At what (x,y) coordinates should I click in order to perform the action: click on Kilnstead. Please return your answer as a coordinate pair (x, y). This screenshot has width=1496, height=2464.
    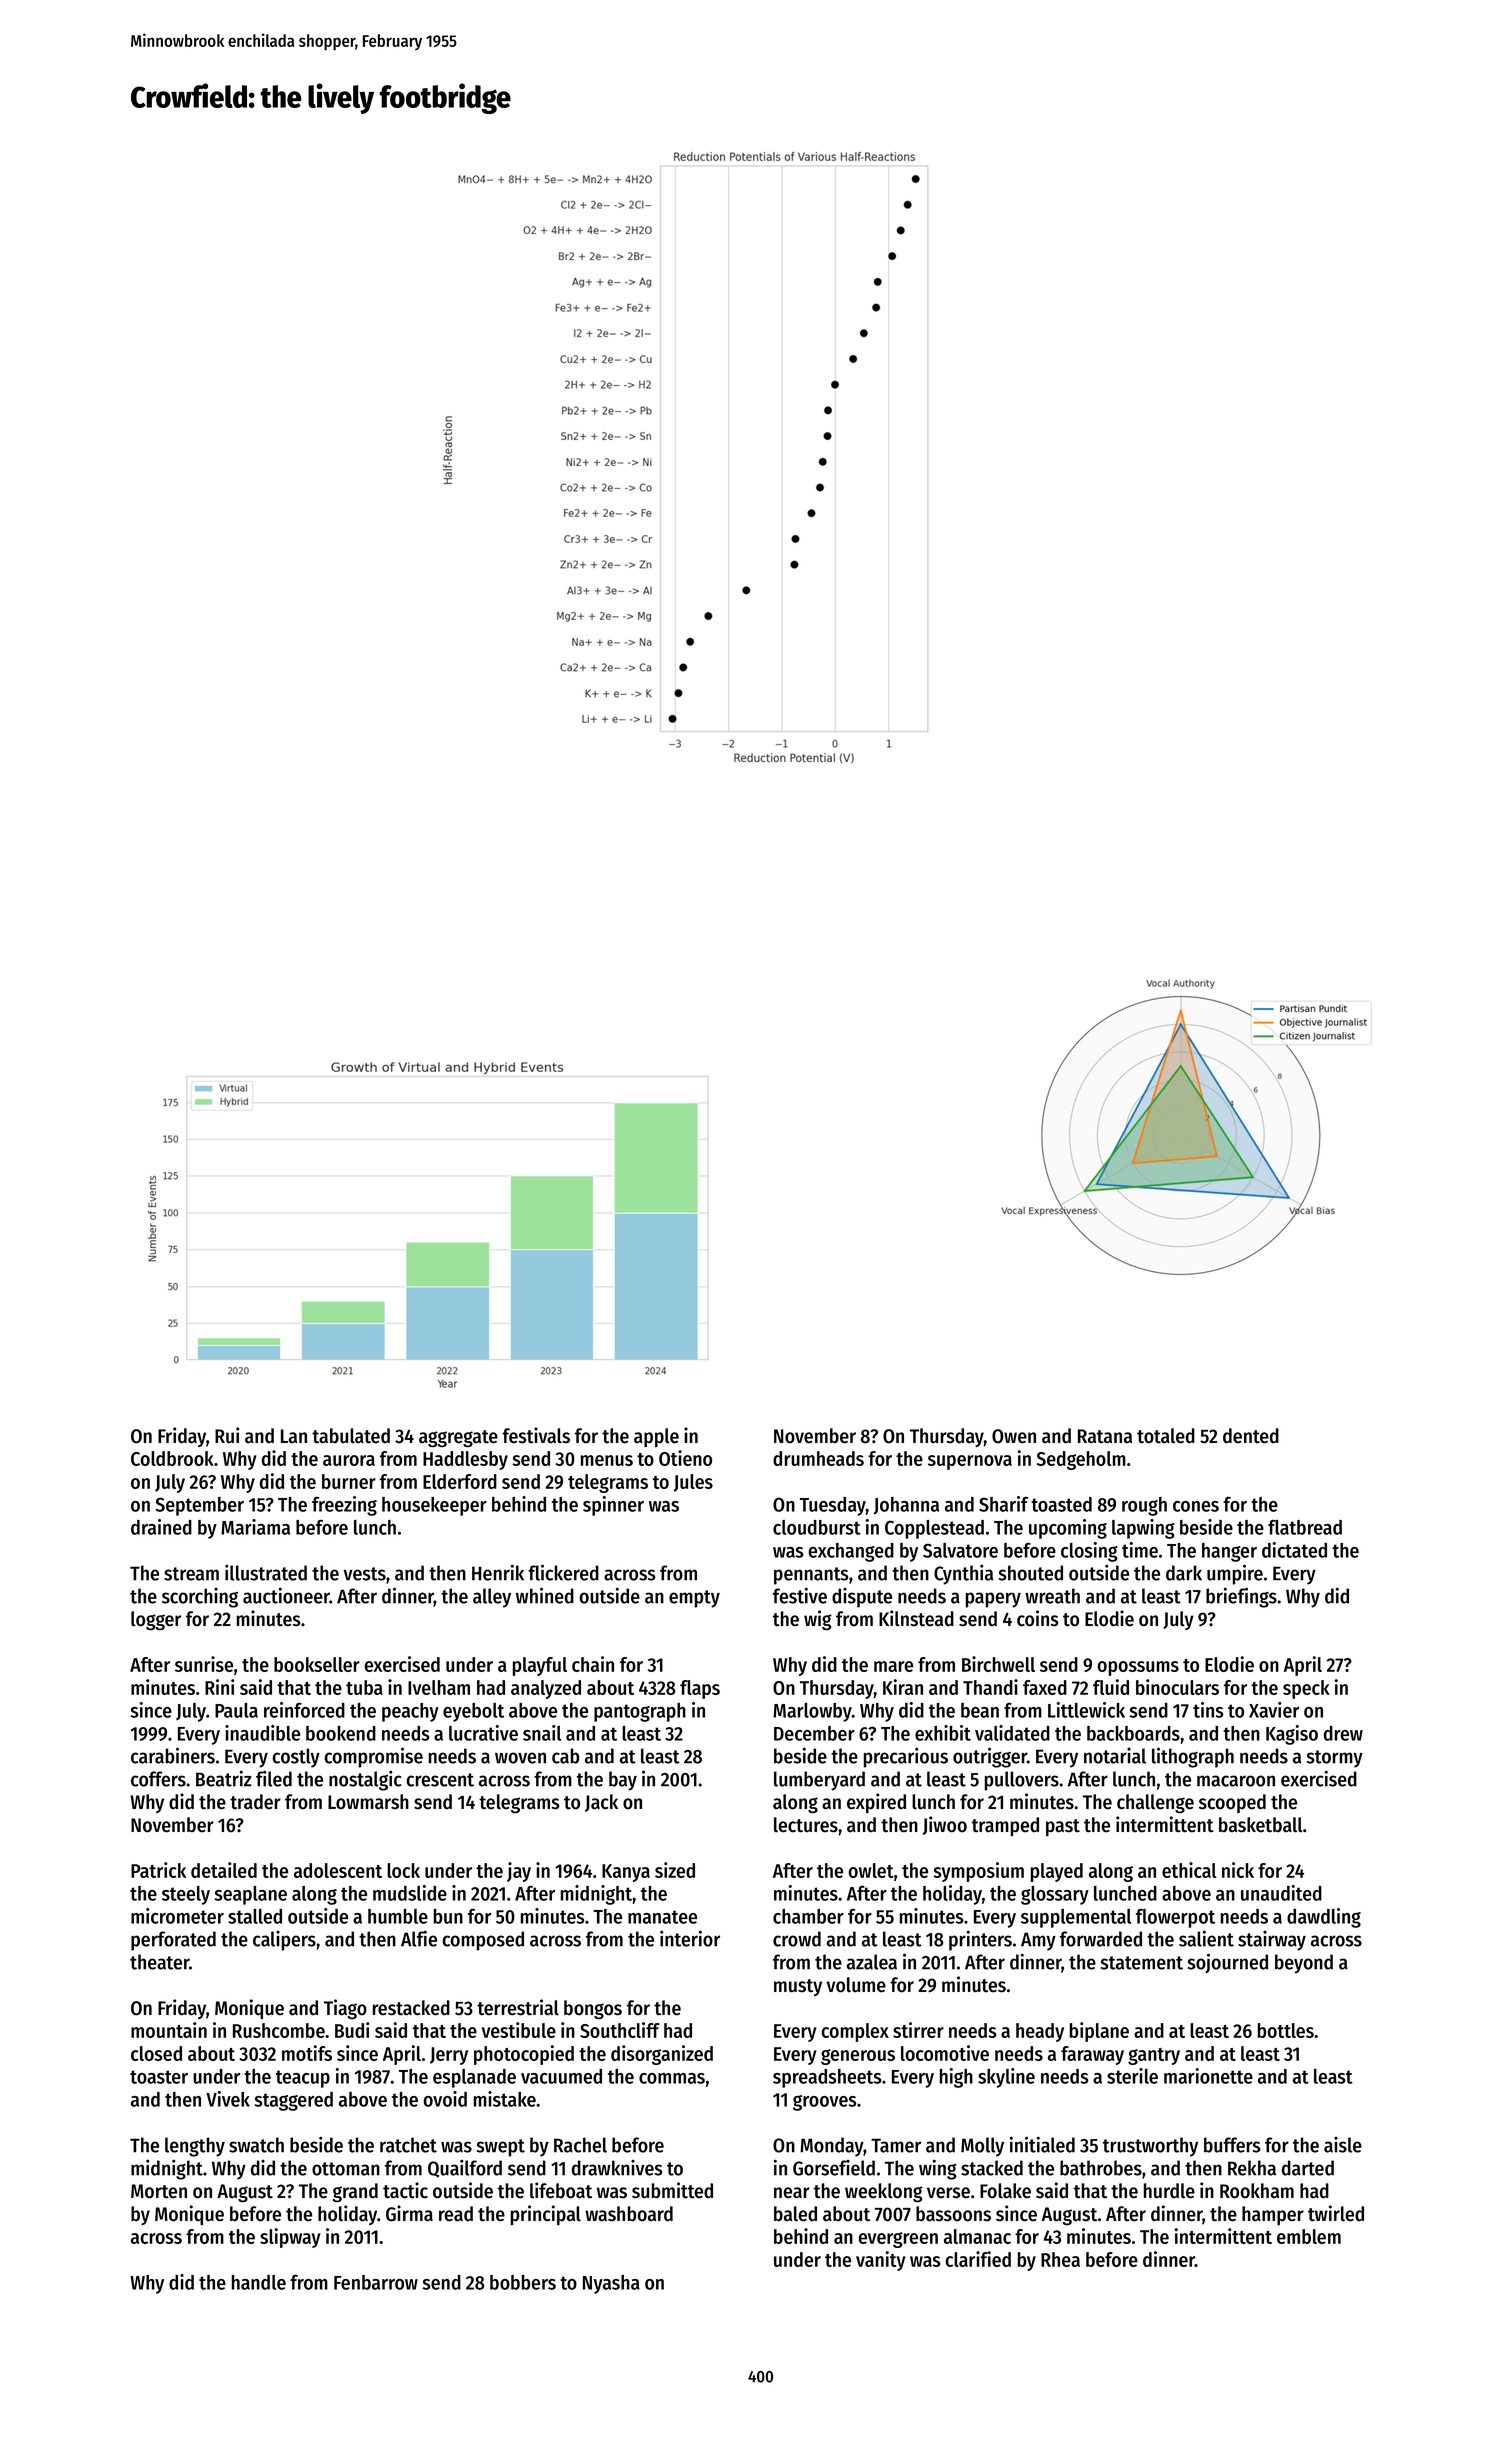
    Looking at the image, I should click on (916, 1618).
